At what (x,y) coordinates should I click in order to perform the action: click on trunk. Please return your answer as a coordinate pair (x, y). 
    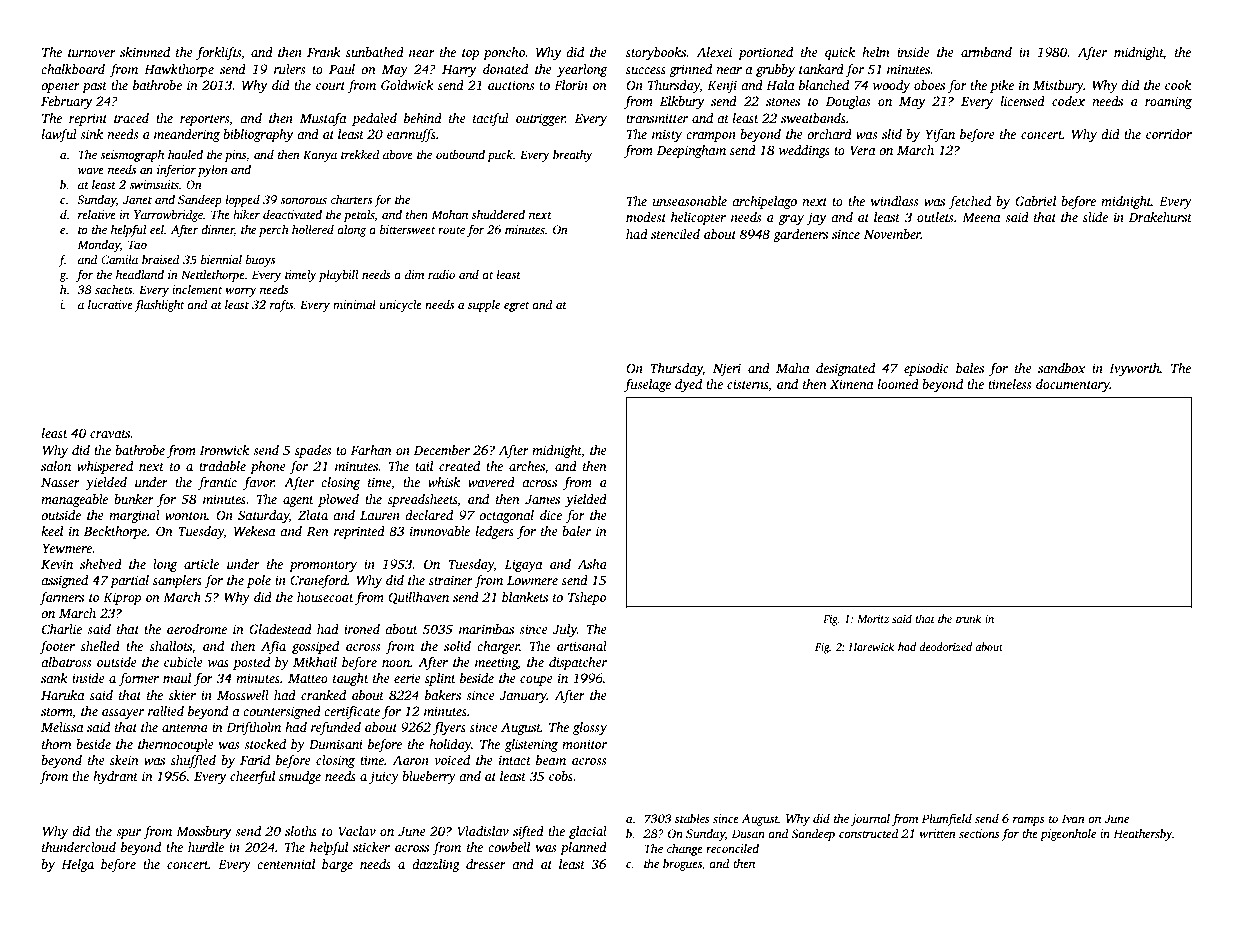
    Looking at the image, I should click on (968, 618).
